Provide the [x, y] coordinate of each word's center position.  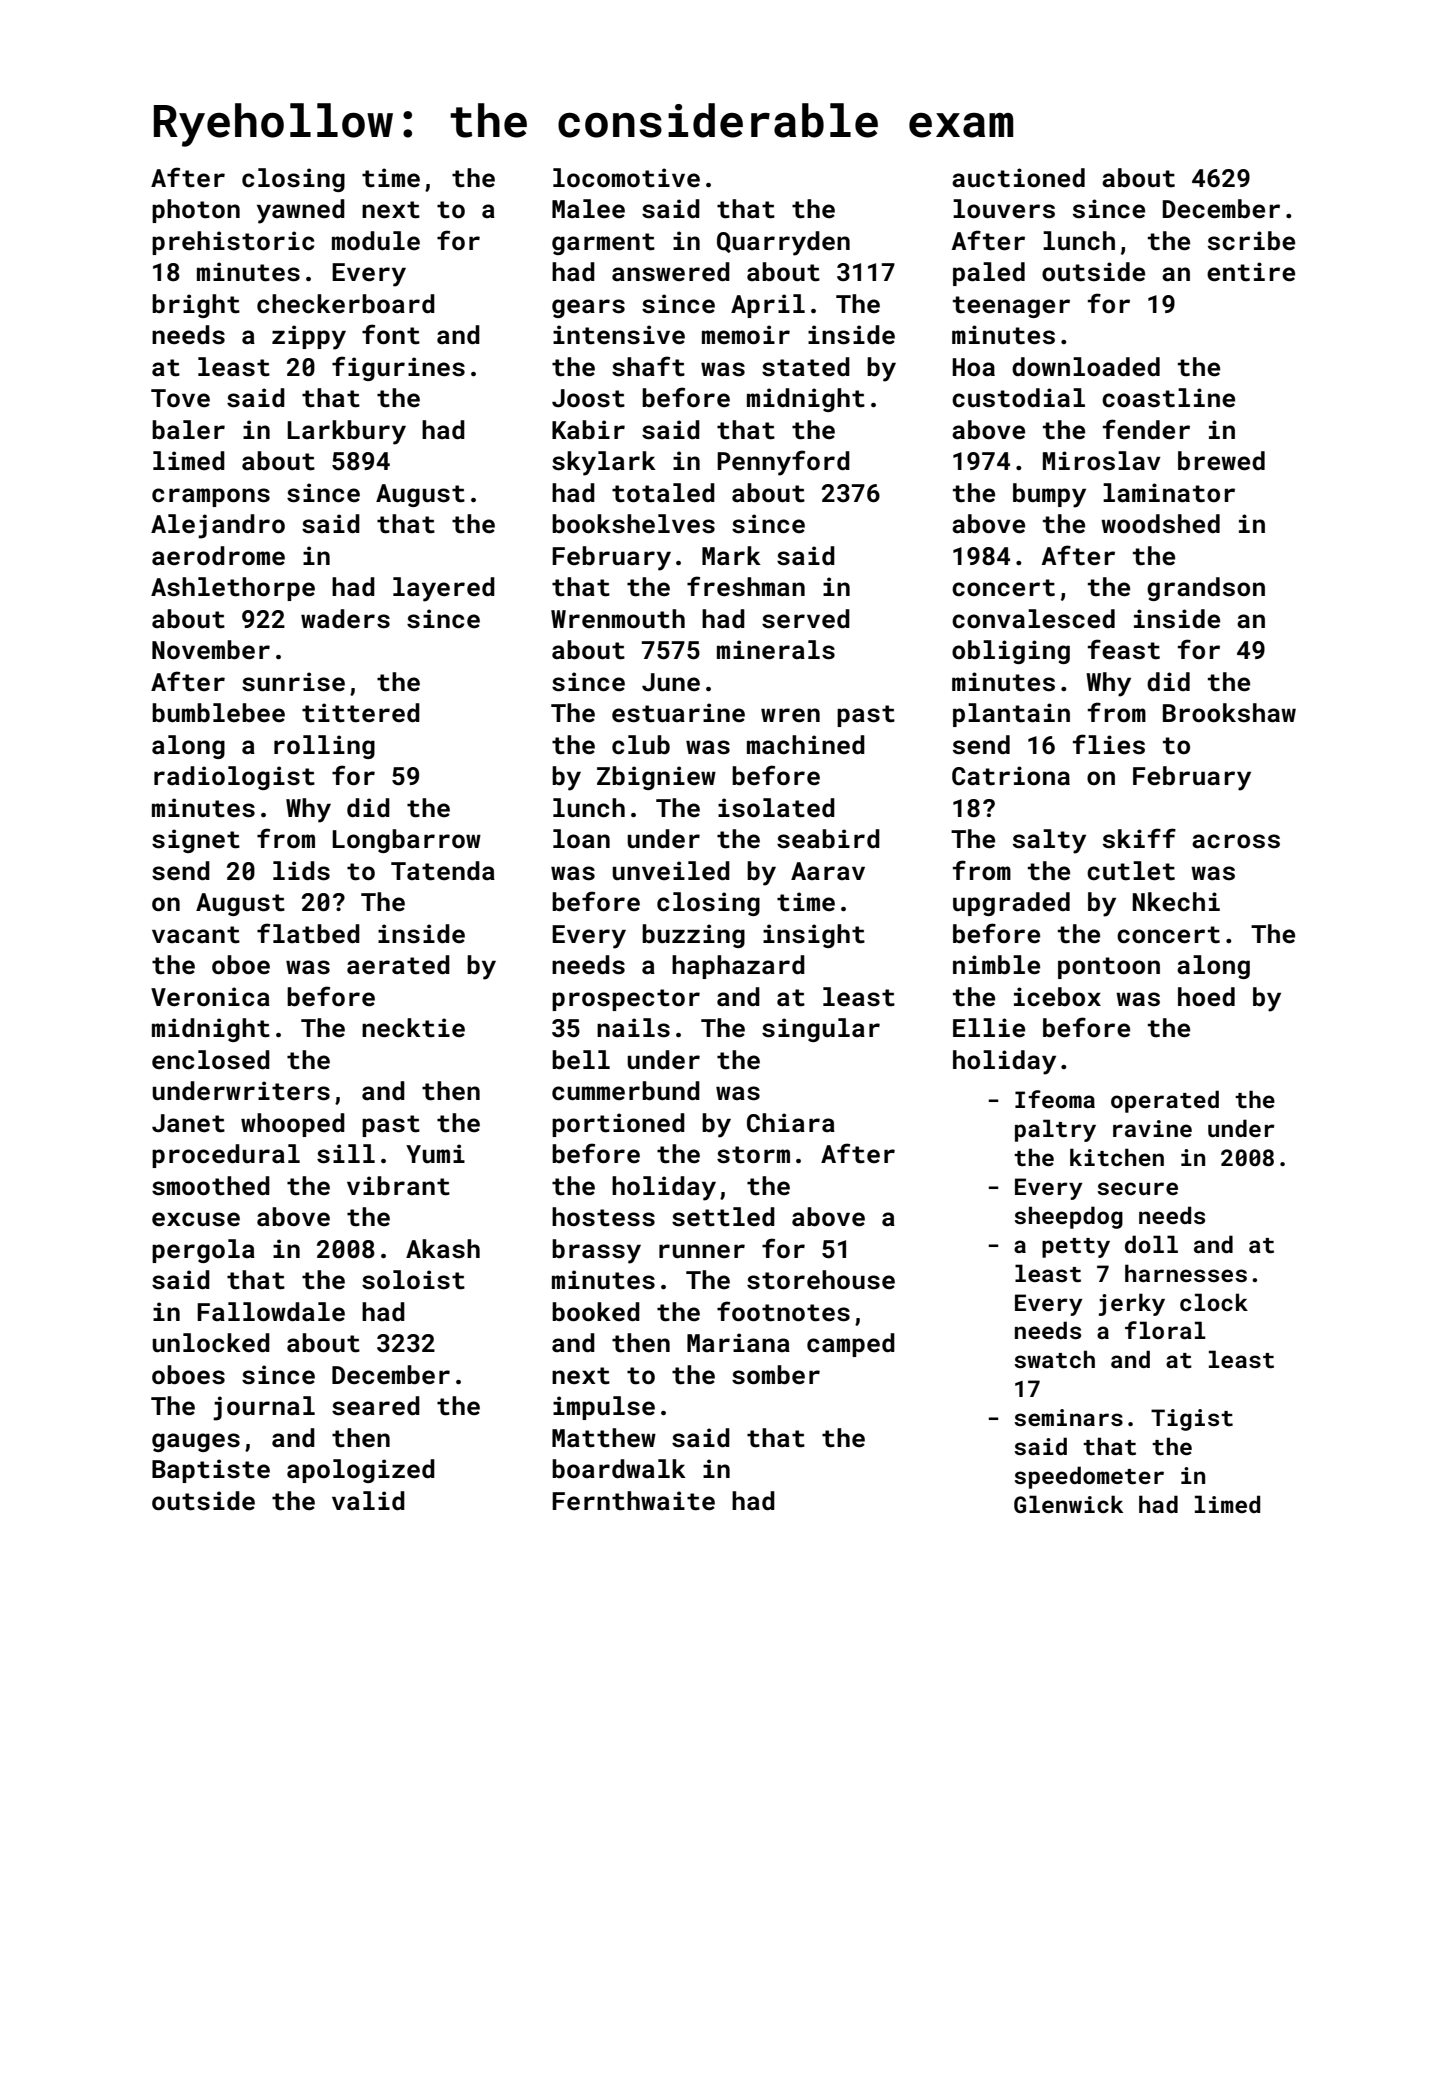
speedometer [1089, 1477]
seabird [828, 839]
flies [1109, 744]
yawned [301, 211]
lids [301, 871]
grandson [1206, 589]
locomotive [626, 178]
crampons [211, 497]
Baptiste [211, 1471]
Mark [731, 555]
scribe [1251, 241]
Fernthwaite [633, 1501]
